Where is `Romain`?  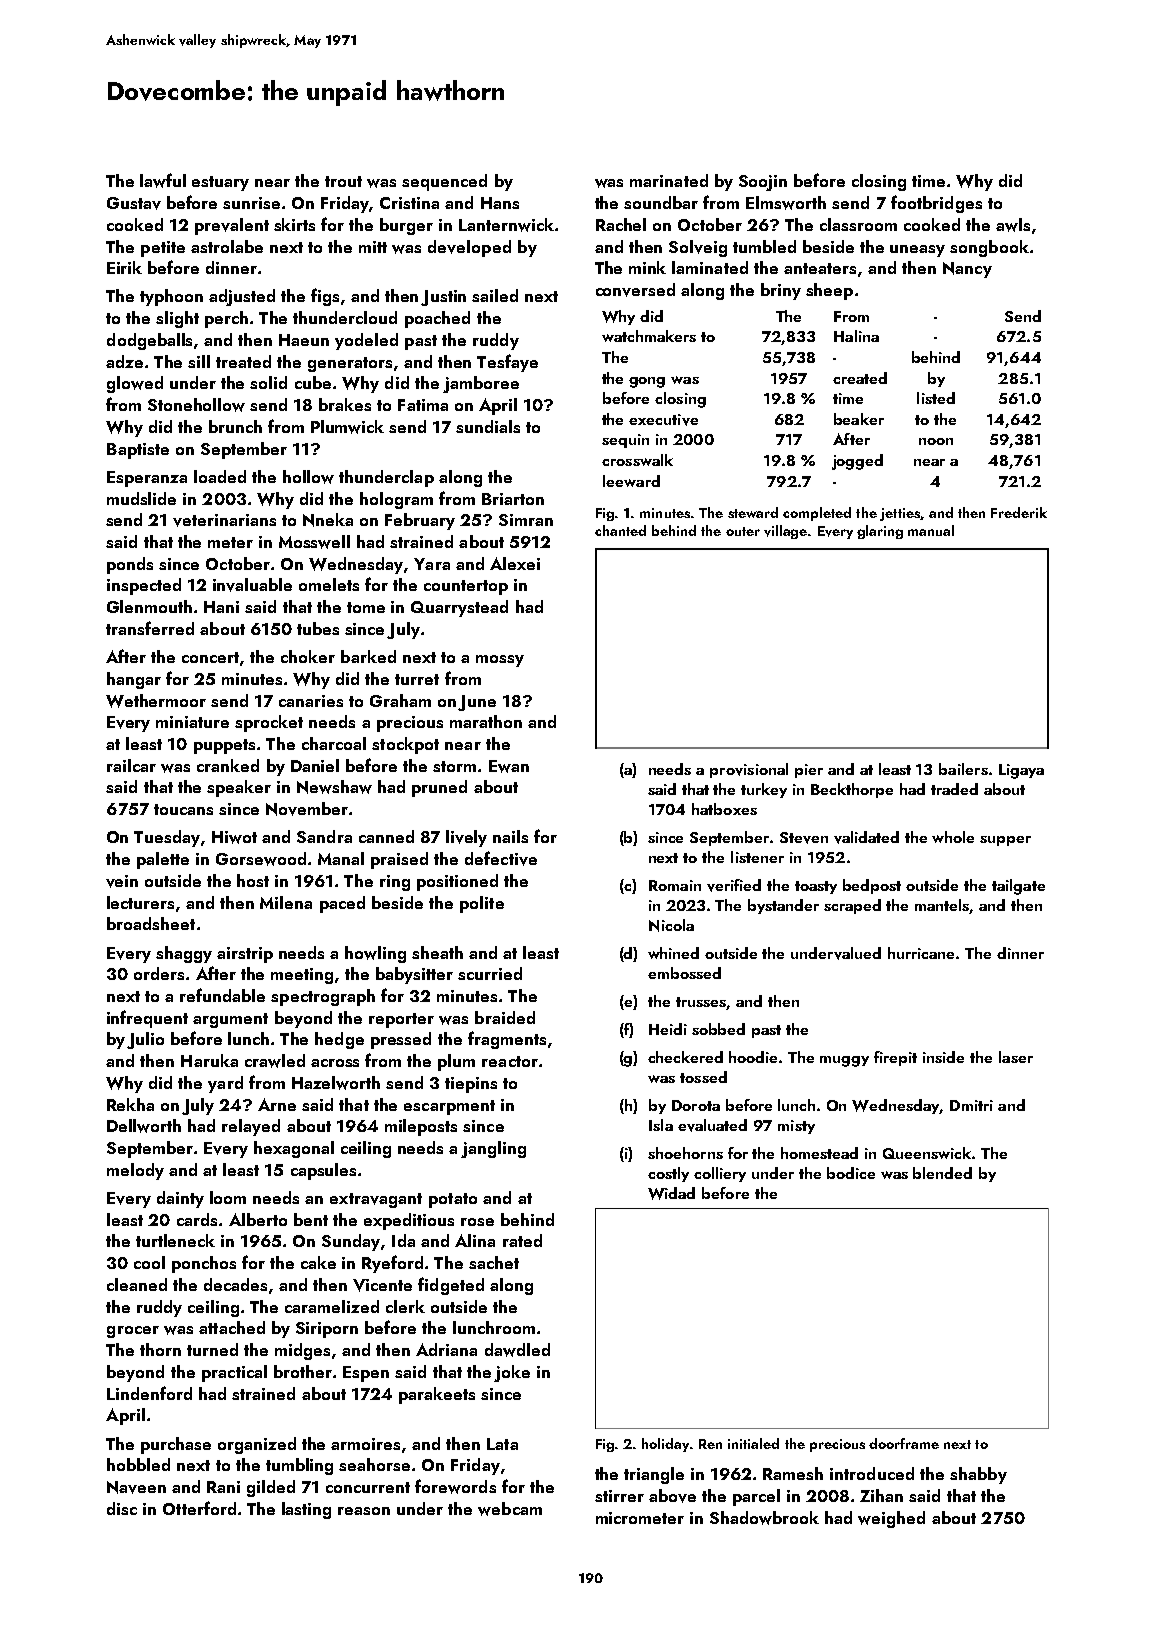 Romain is located at coordinates (675, 885).
